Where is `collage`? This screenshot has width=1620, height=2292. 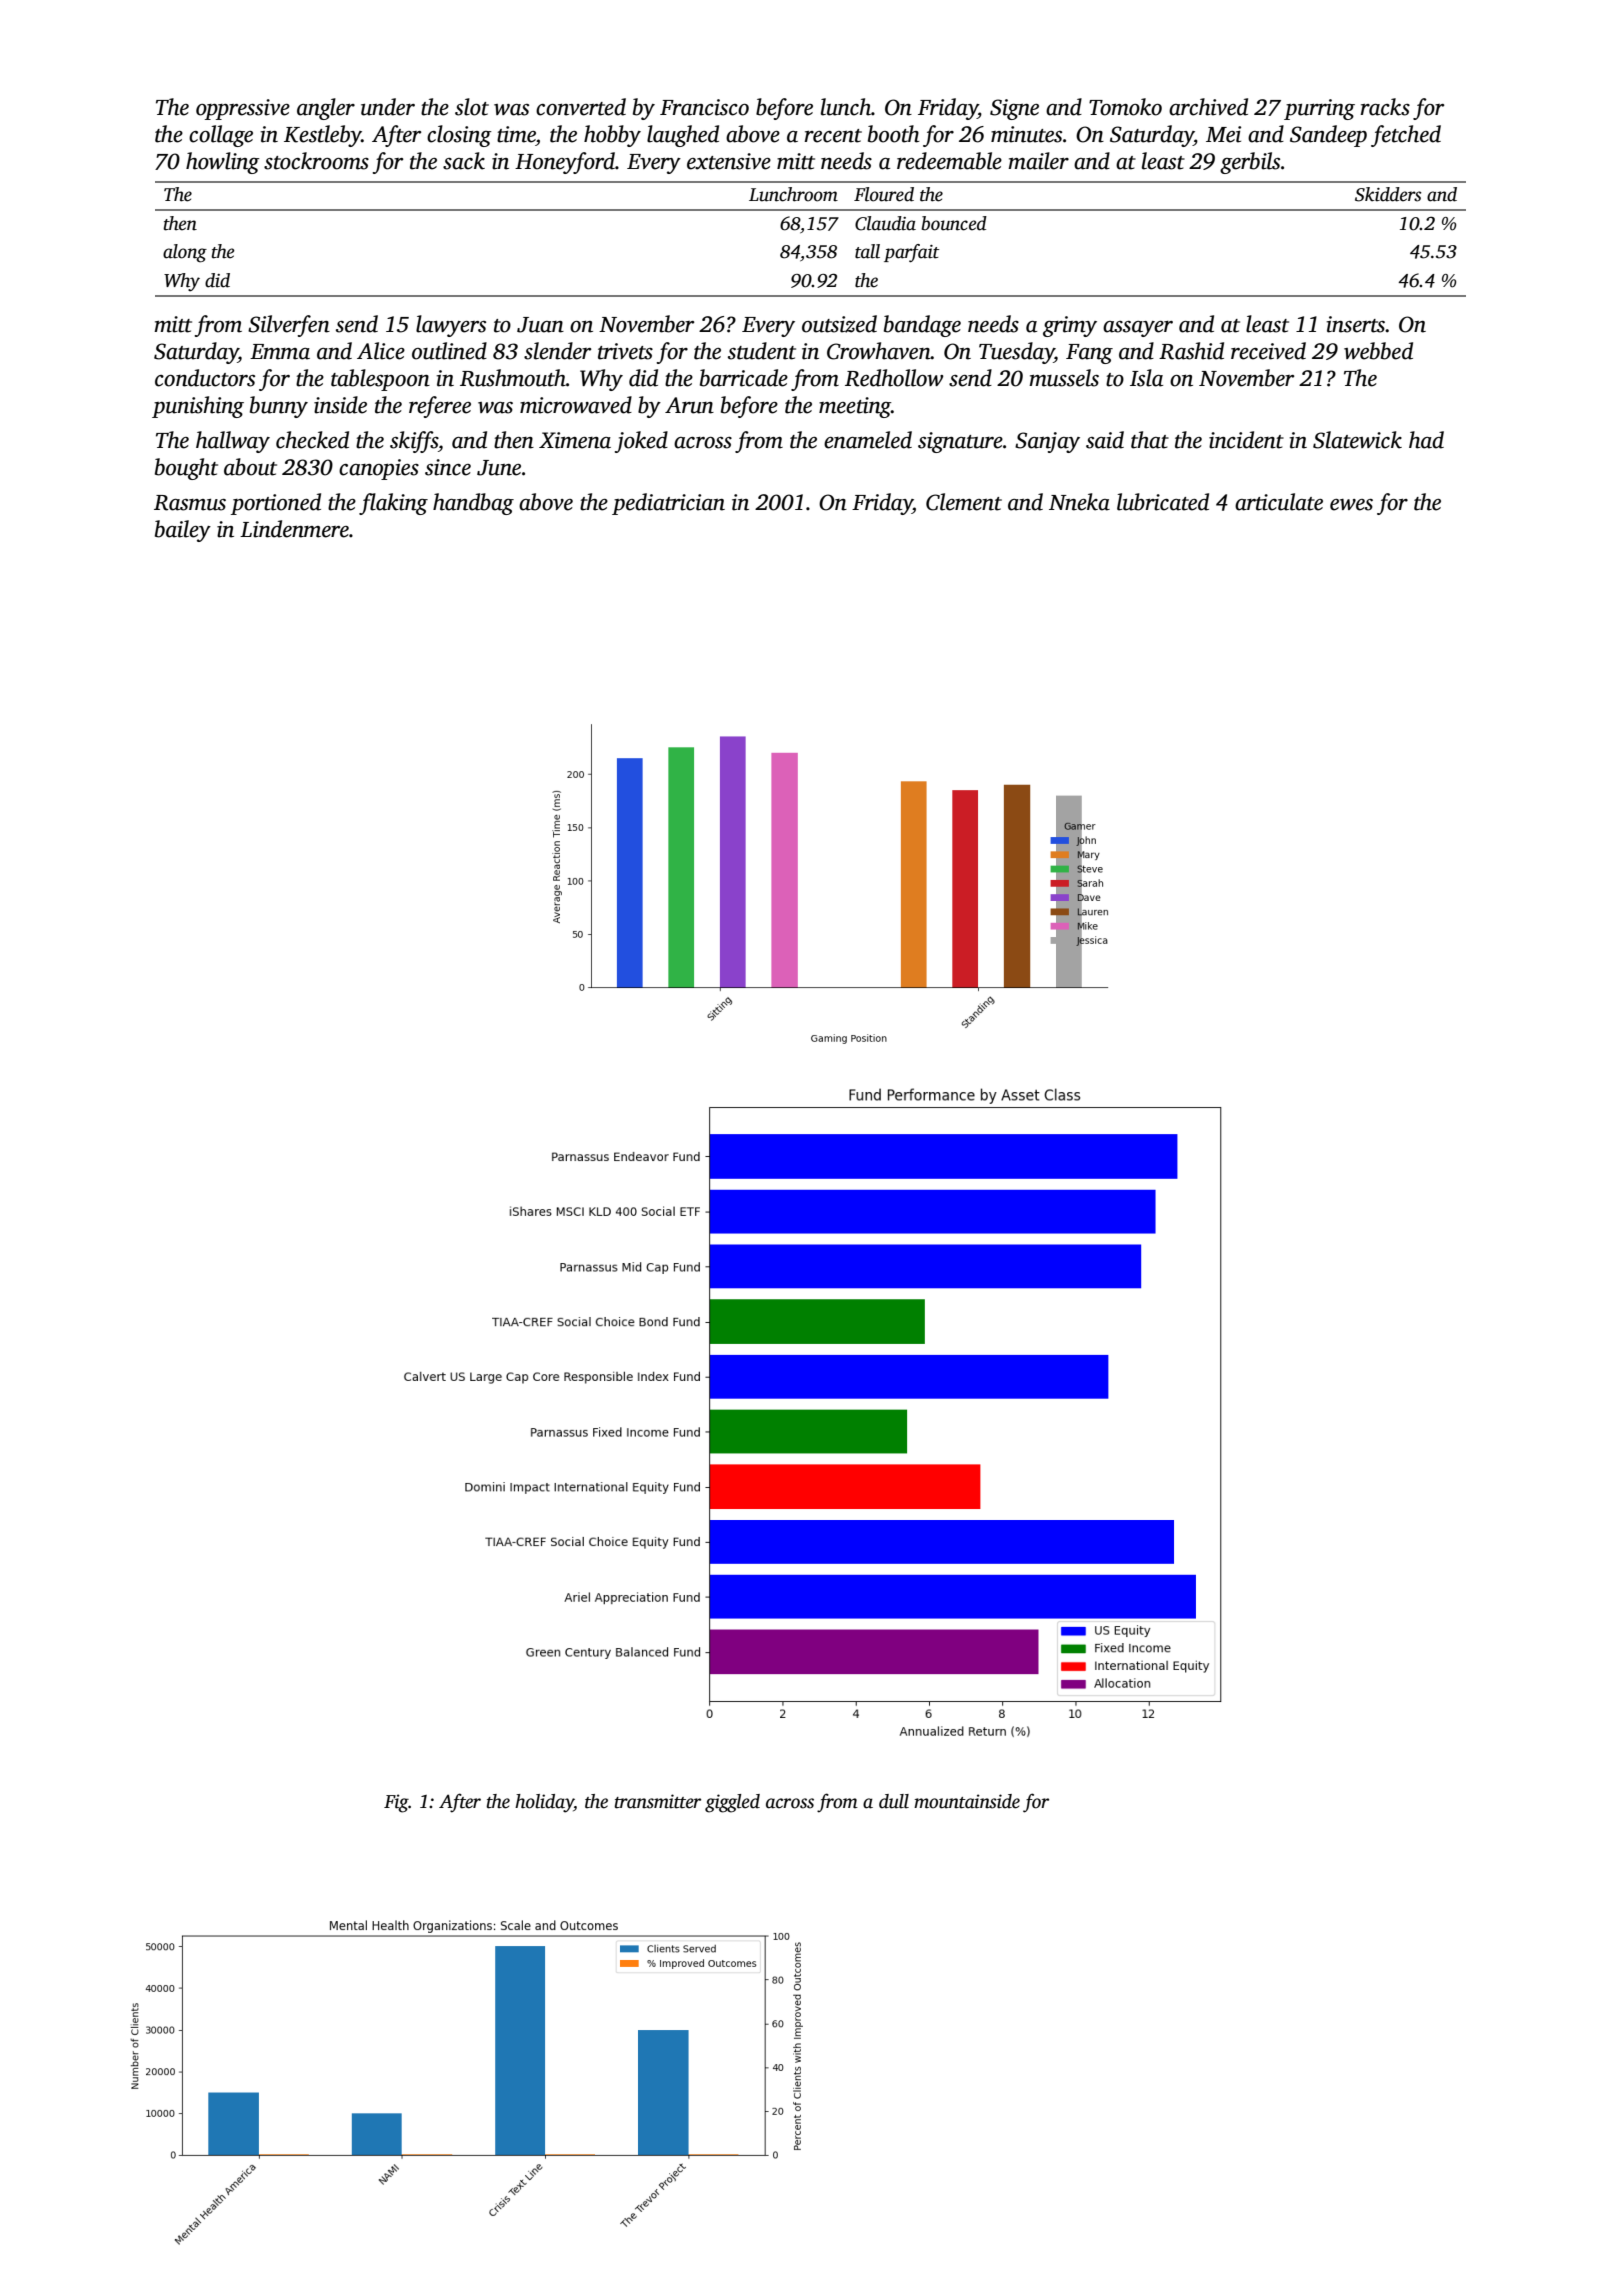 collage is located at coordinates (221, 136).
